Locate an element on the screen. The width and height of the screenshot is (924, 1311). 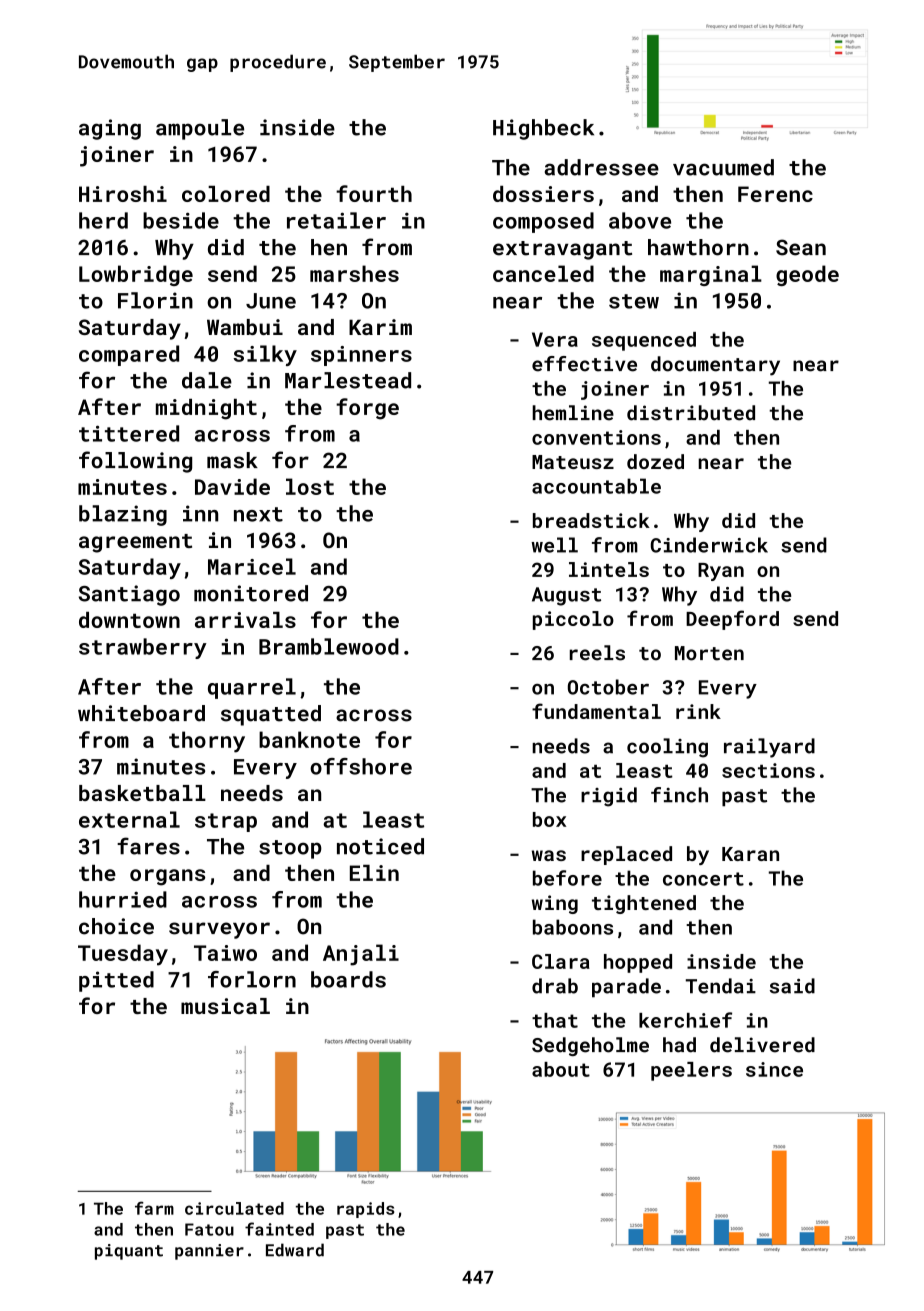
retailer is located at coordinates (336, 220).
